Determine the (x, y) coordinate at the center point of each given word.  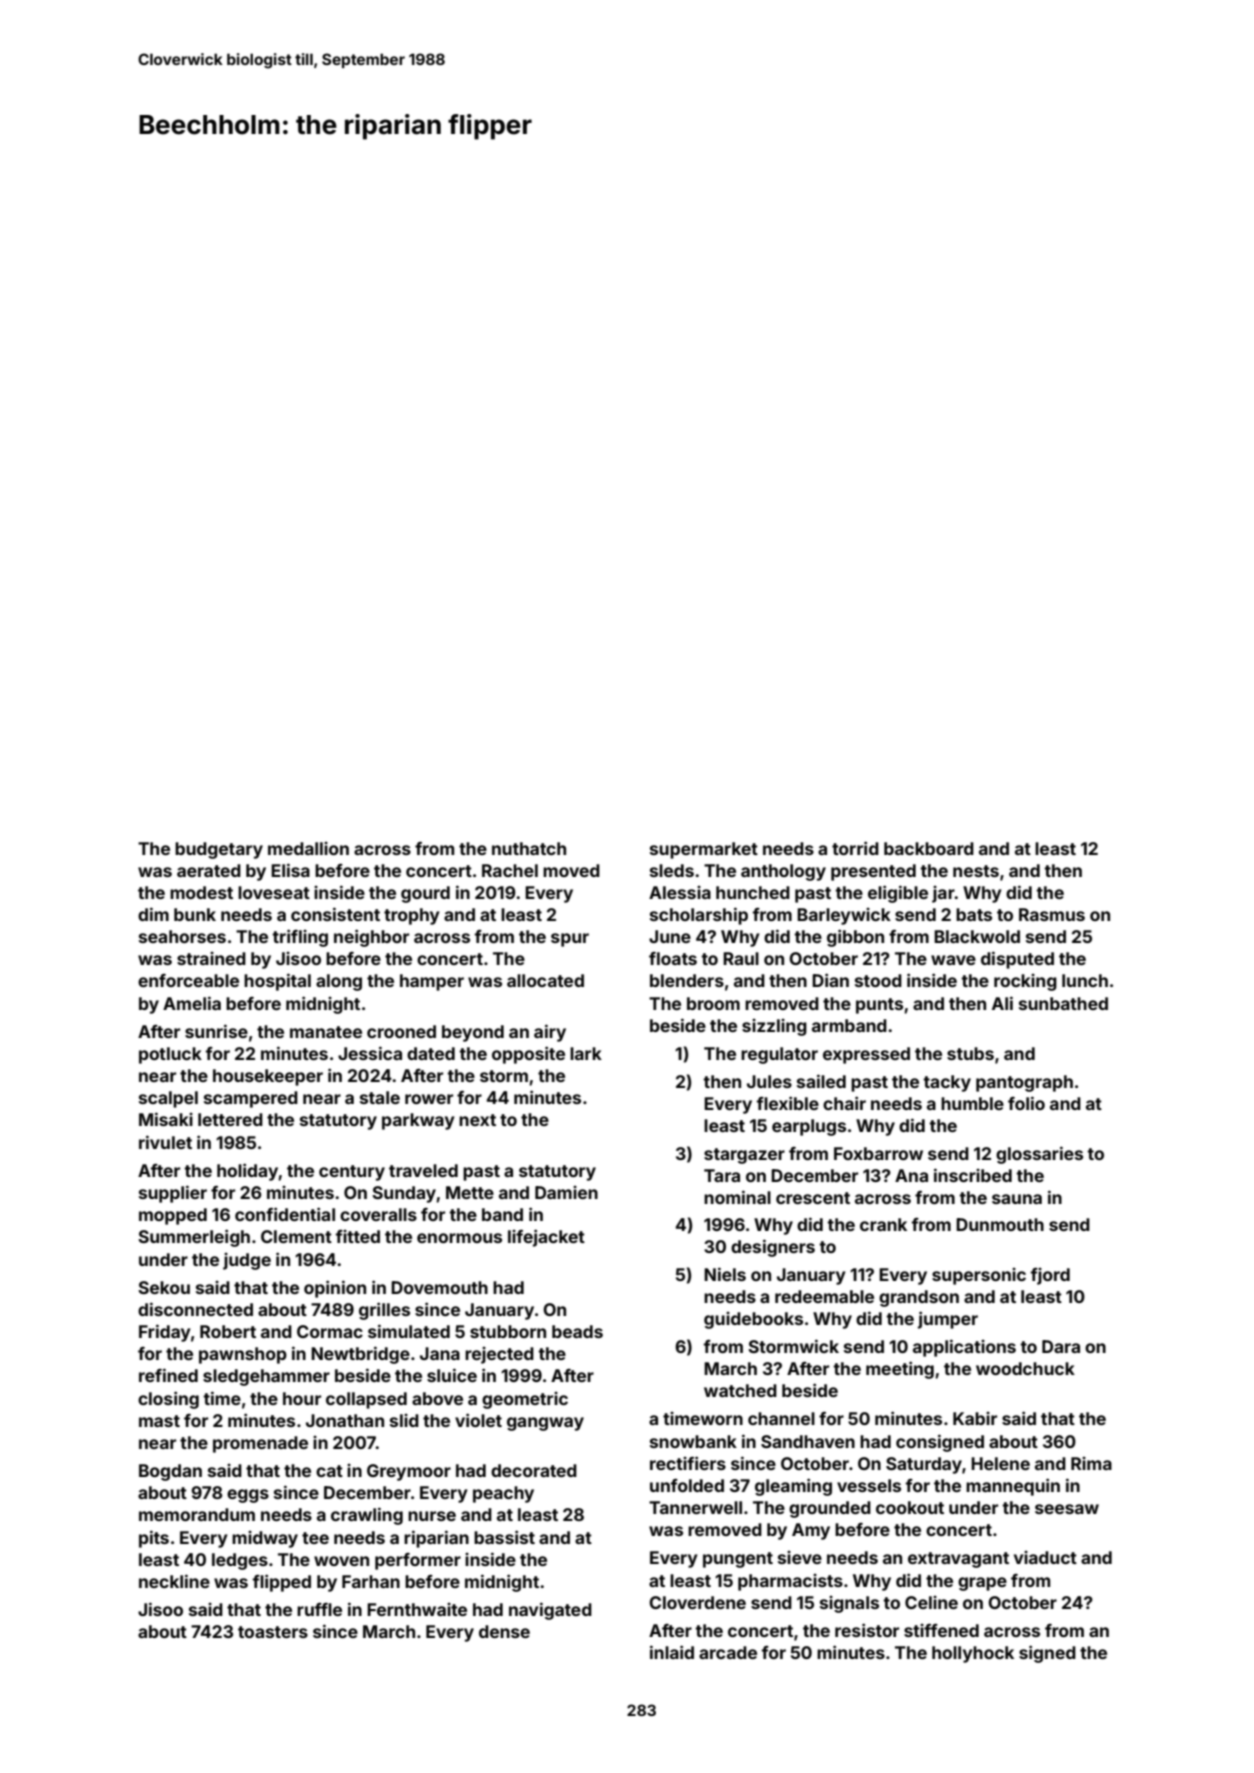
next (477, 1120)
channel (781, 1418)
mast (159, 1421)
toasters (273, 1632)
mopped (173, 1216)
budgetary (219, 850)
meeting (900, 1370)
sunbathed (1063, 1003)
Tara (722, 1175)
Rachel (510, 870)
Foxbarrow (878, 1153)
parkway (418, 1121)
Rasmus (1052, 914)
